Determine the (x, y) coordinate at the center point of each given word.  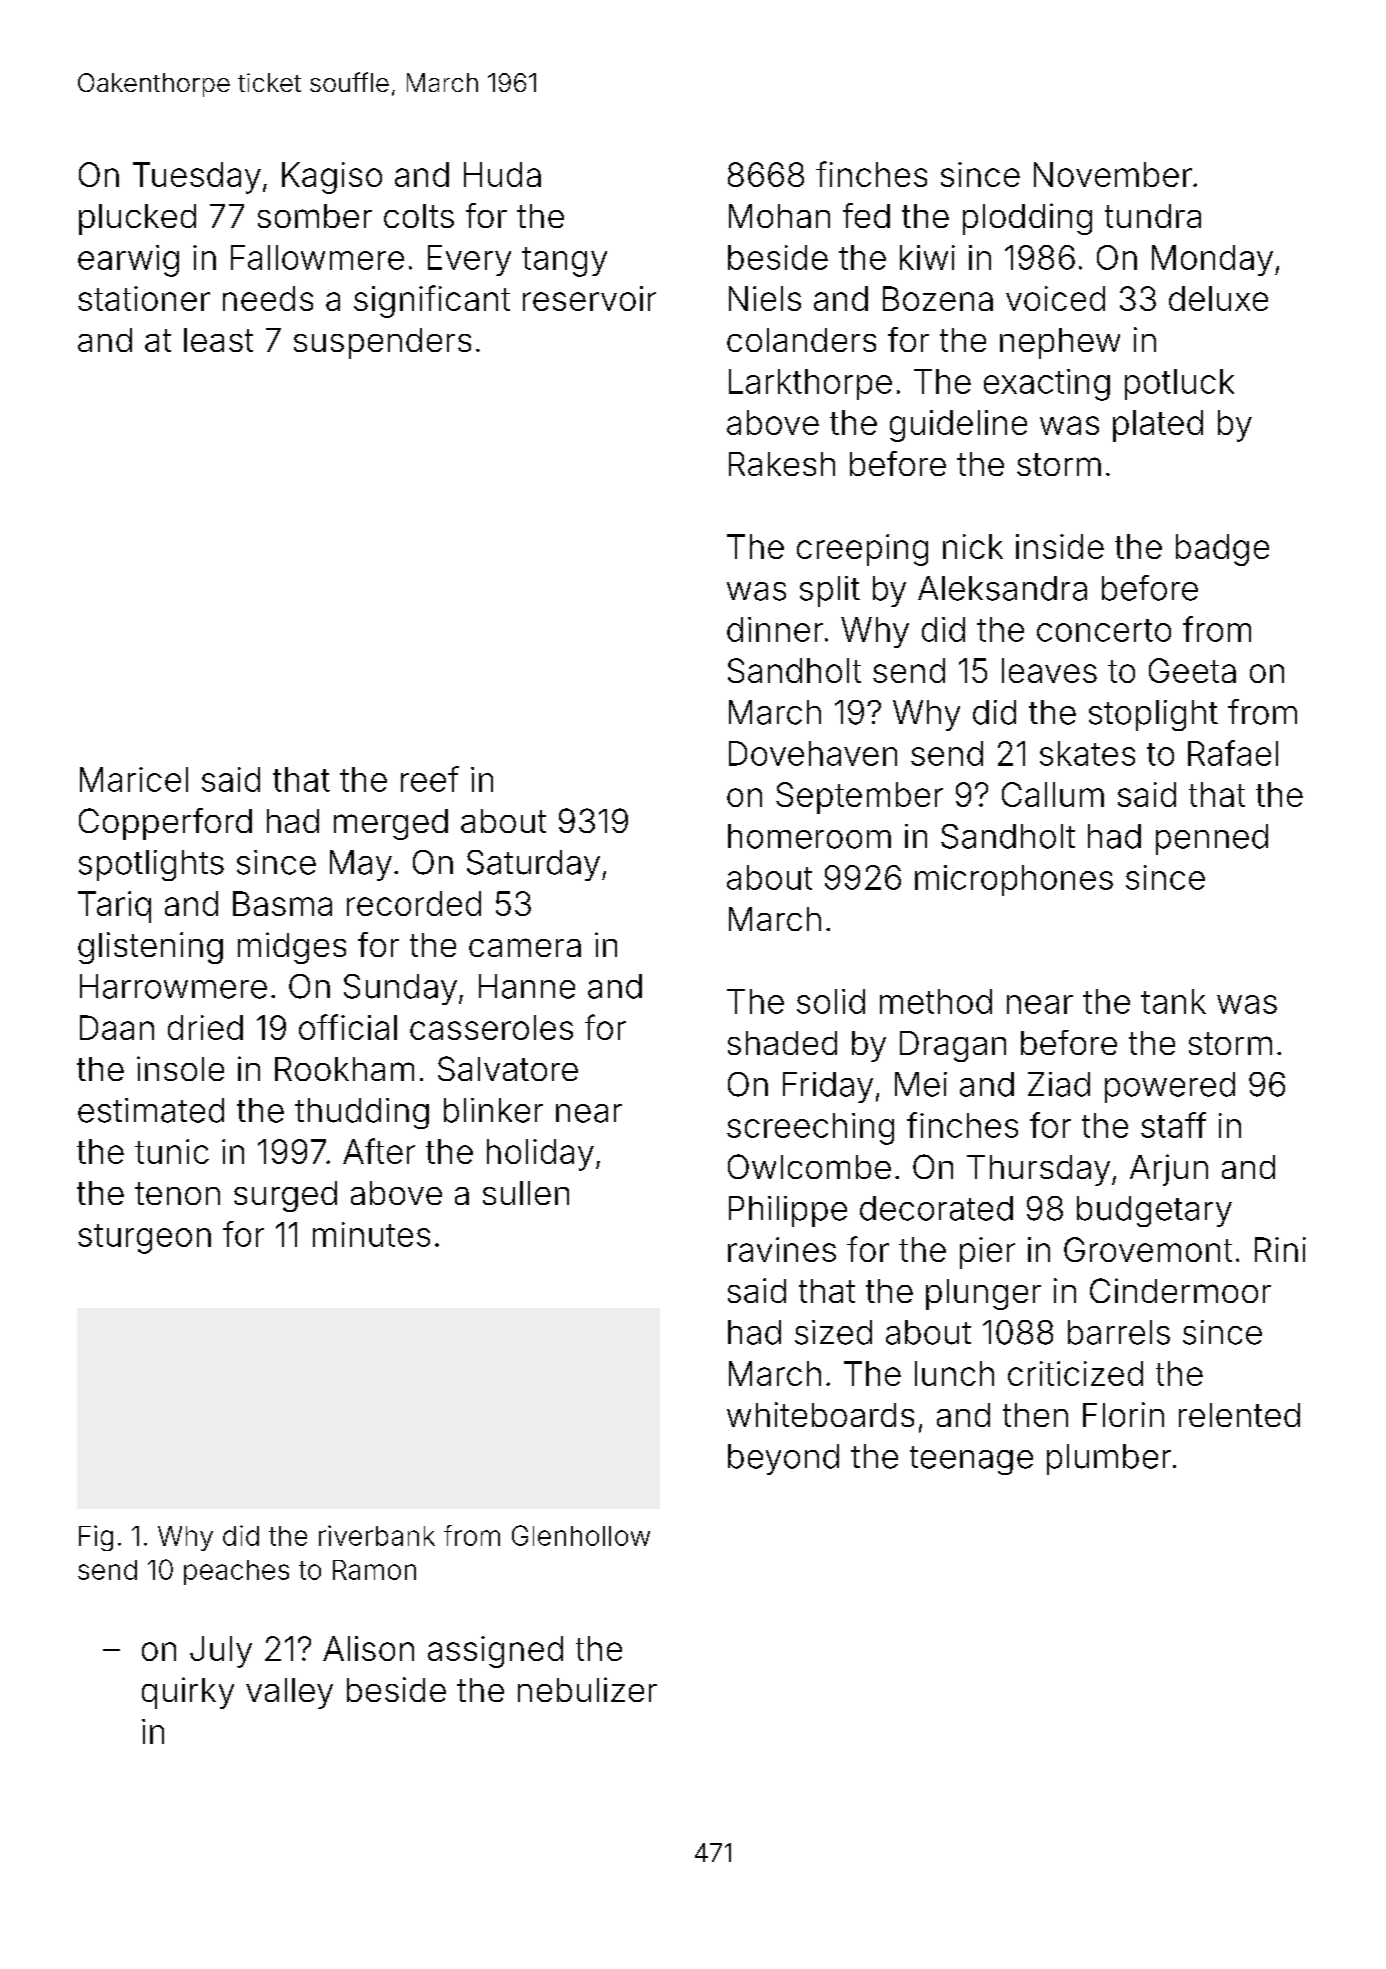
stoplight (1153, 715)
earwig (128, 261)
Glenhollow (581, 1535)
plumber (1109, 1459)
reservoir (589, 298)
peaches (236, 1572)
